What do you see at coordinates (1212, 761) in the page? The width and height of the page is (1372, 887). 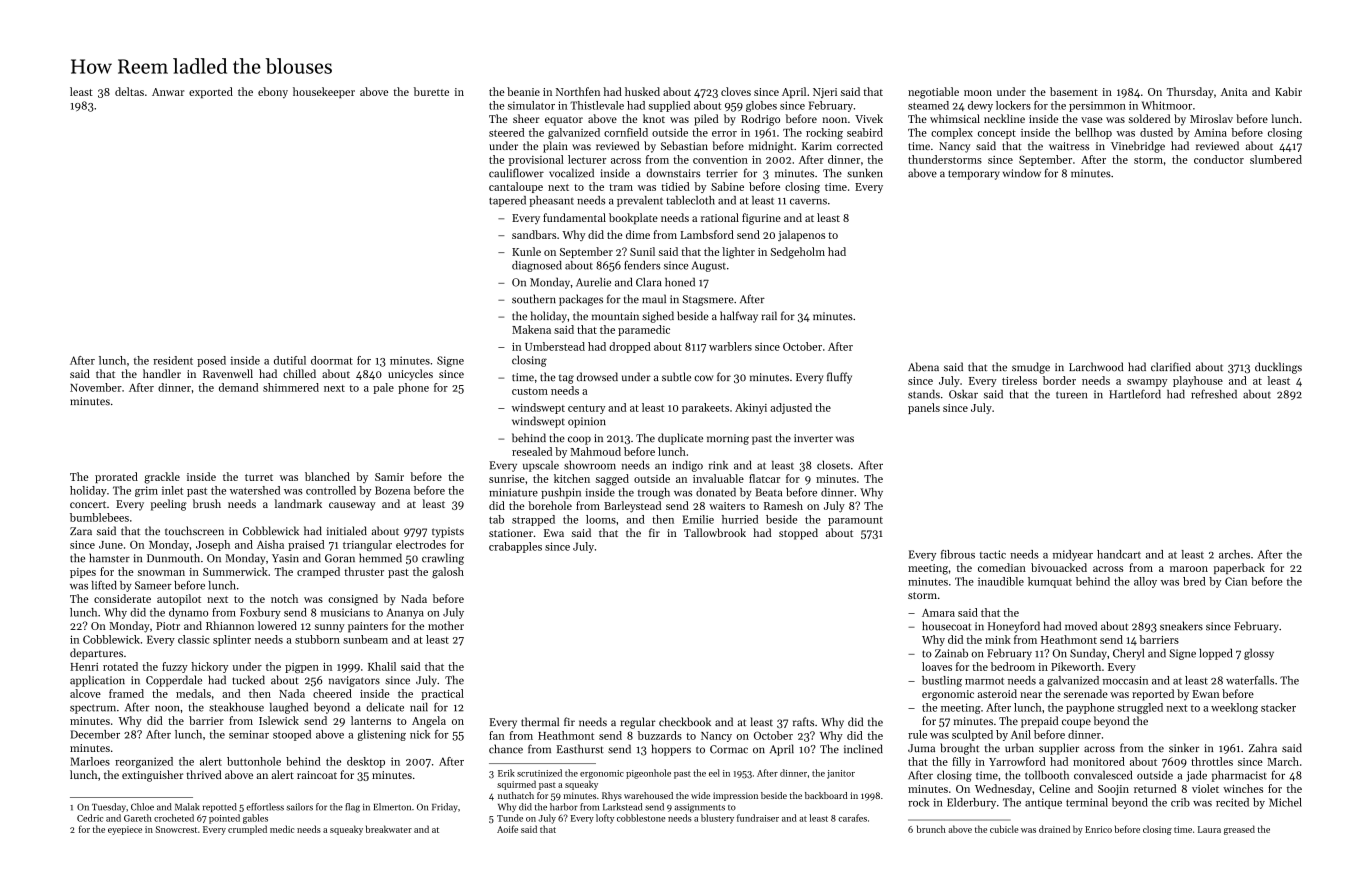 I see `throttles` at bounding box center [1212, 761].
